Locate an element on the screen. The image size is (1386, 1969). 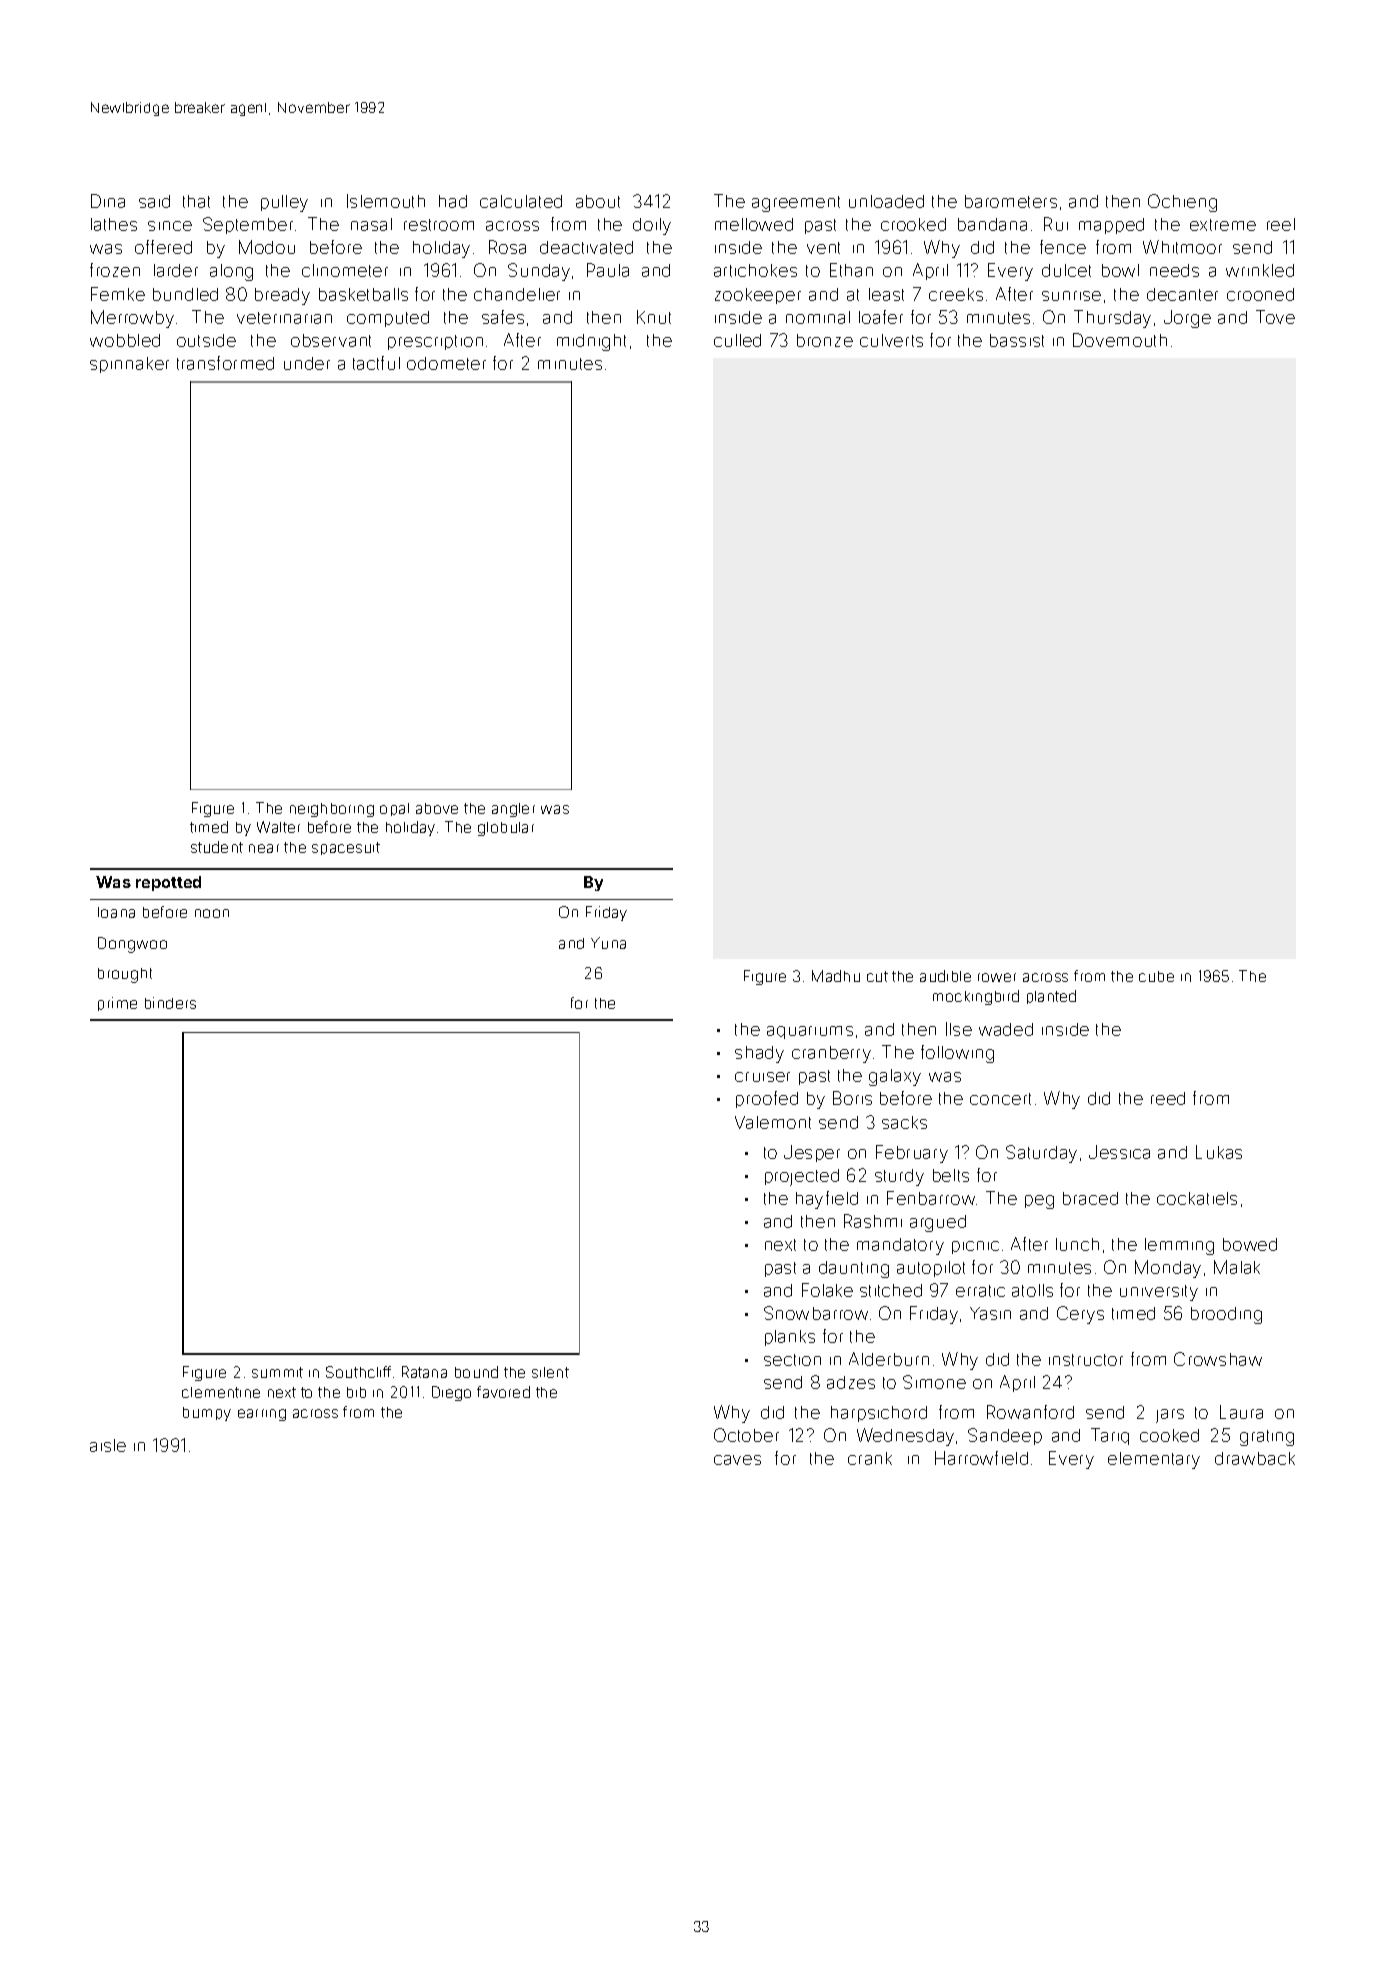
cube is located at coordinates (1156, 976).
